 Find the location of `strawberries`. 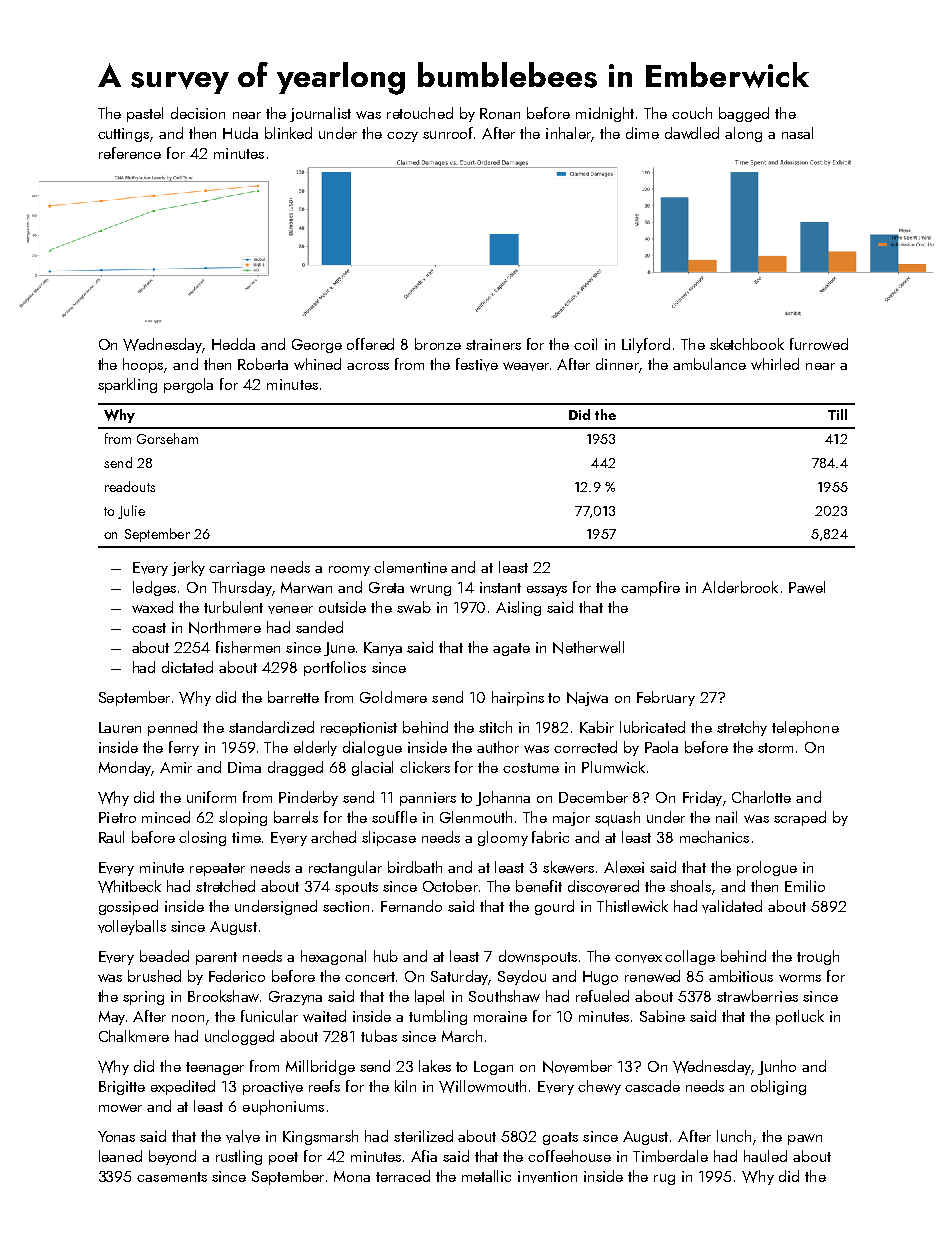

strawberries is located at coordinates (757, 996).
